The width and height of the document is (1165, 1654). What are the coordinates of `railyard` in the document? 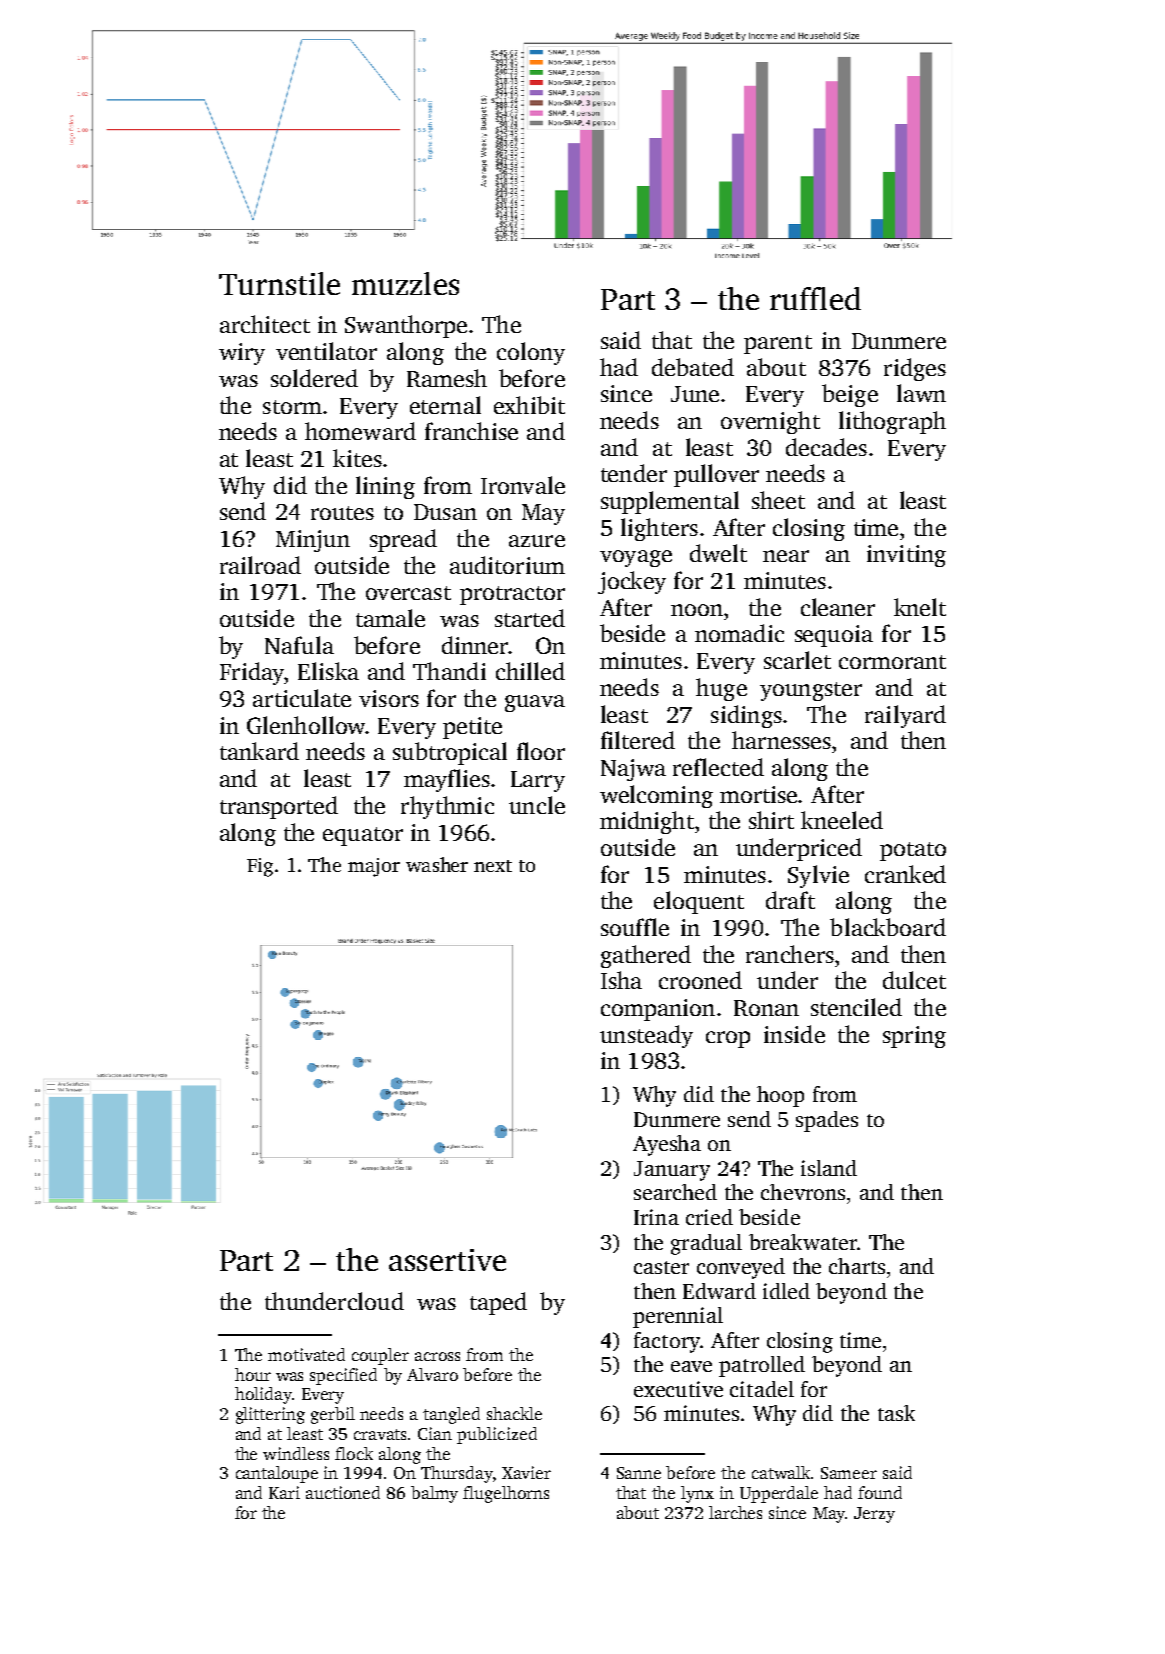 It's located at (905, 716).
